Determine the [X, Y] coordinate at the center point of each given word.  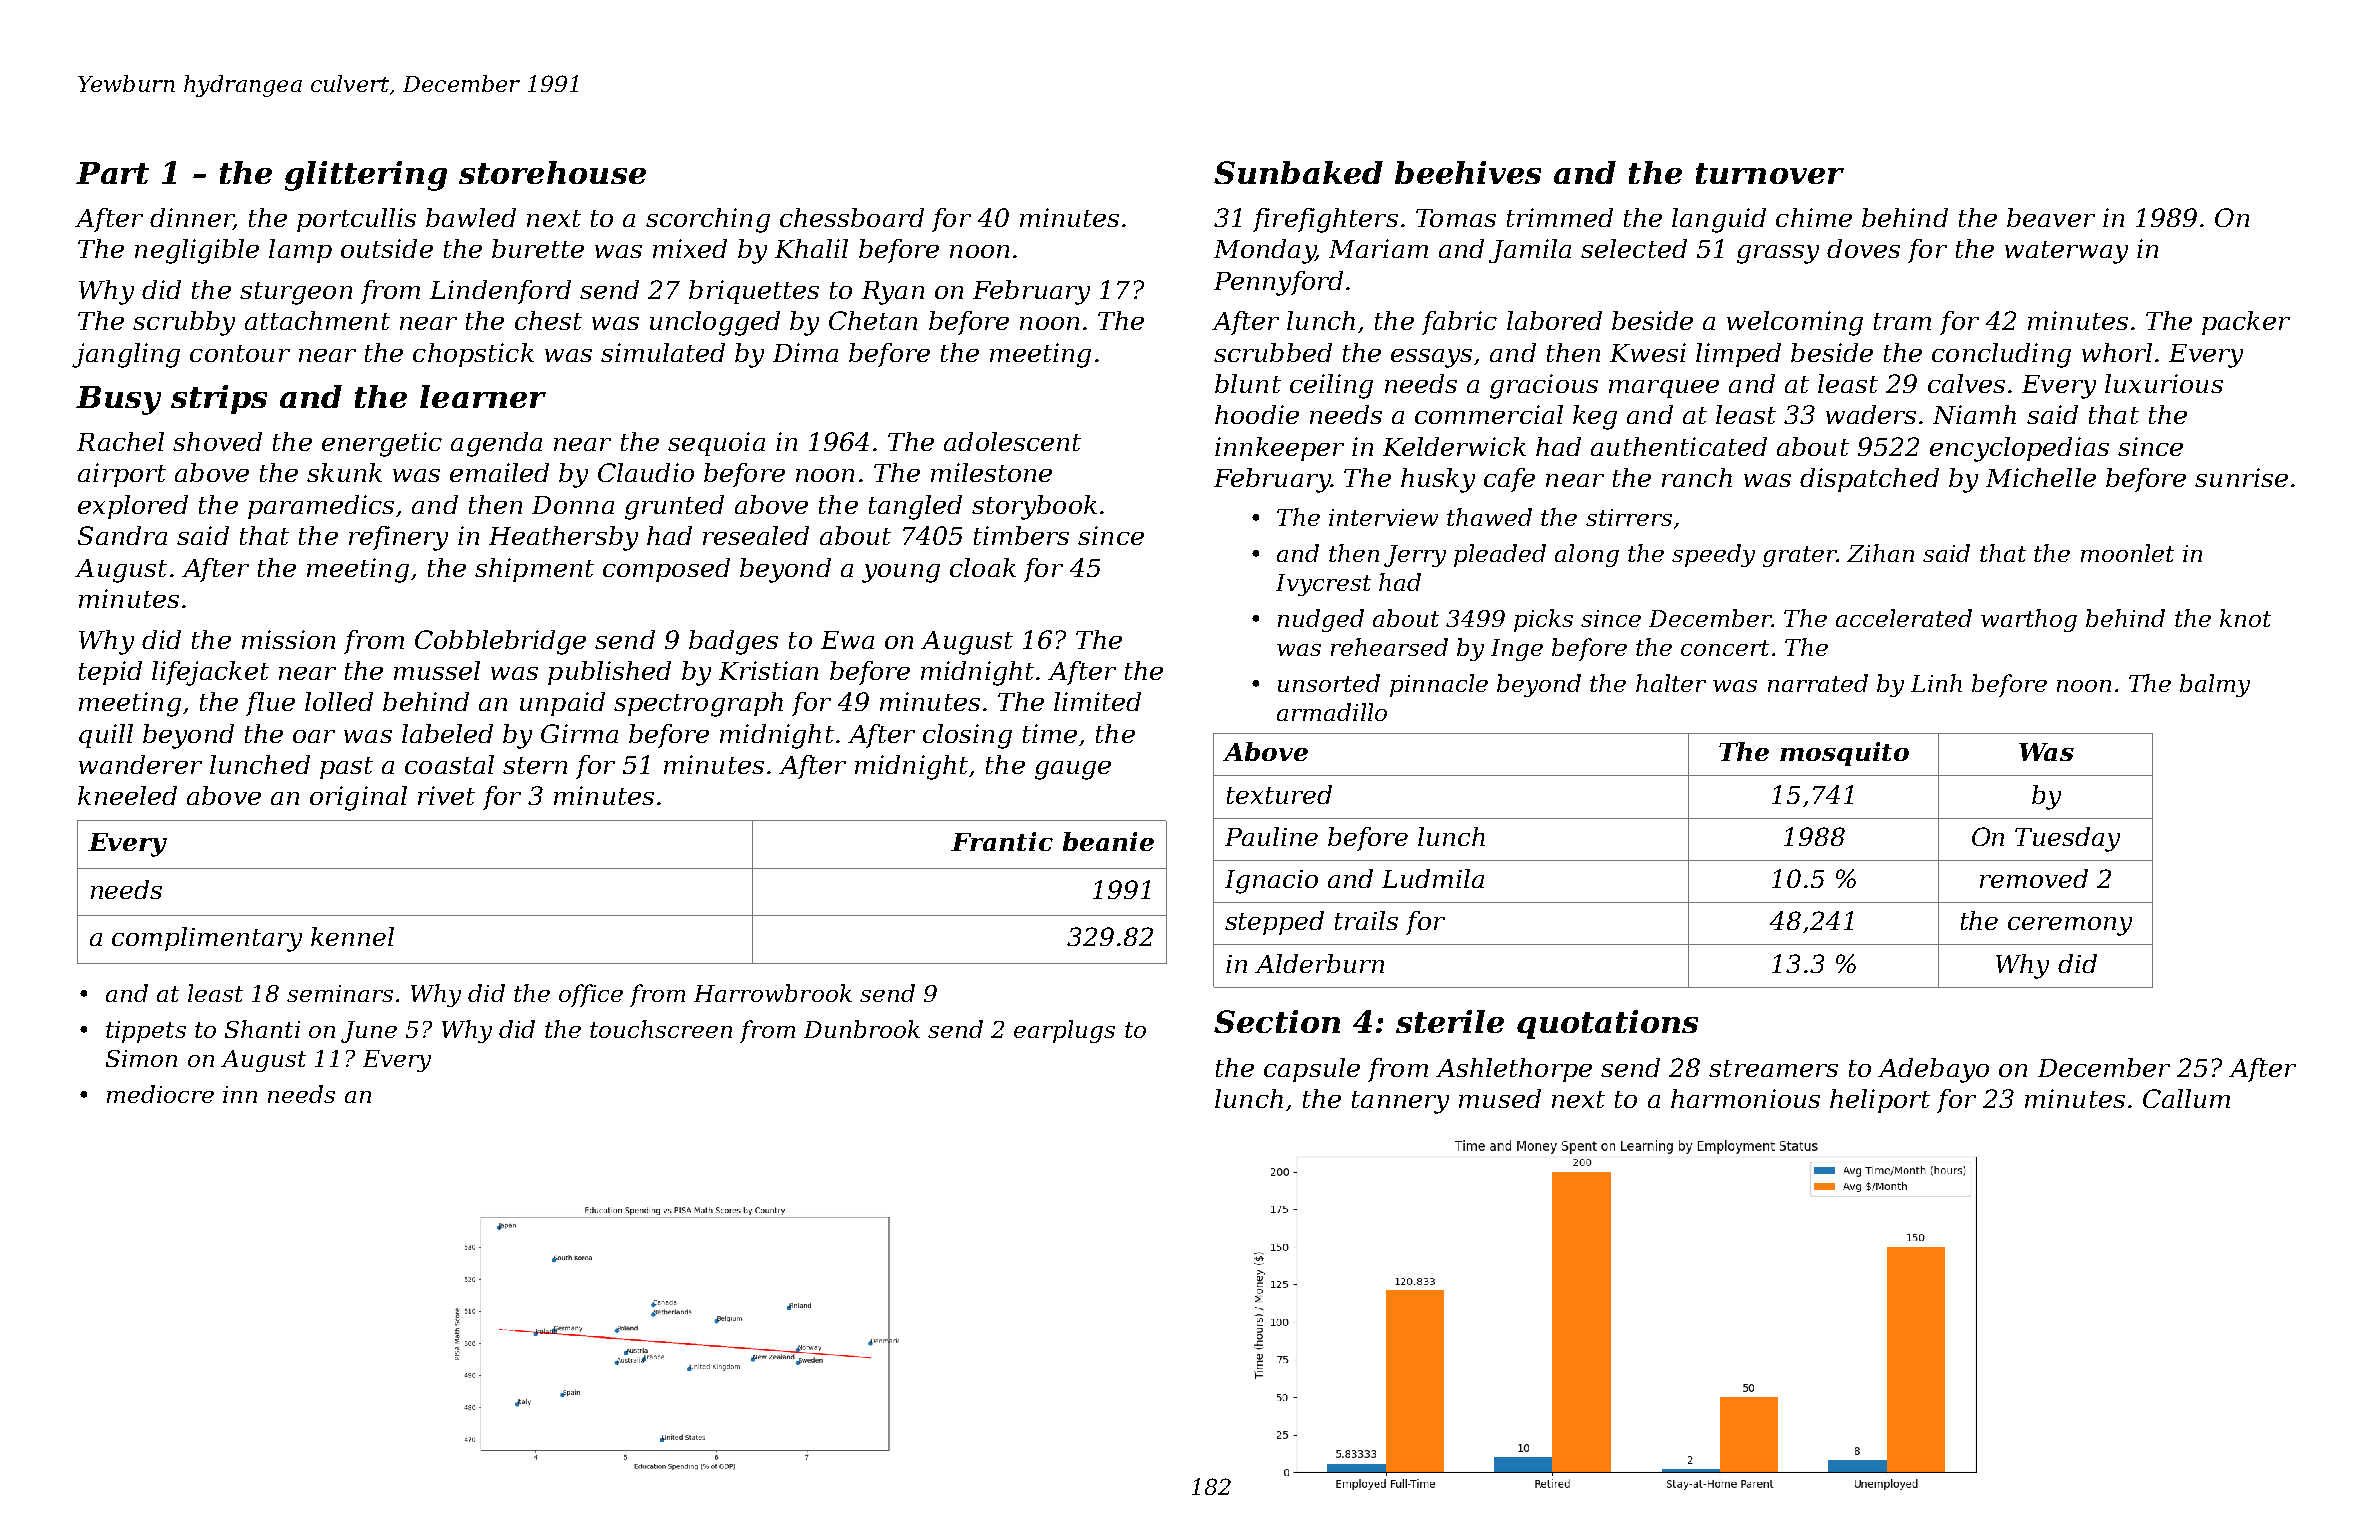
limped [1738, 355]
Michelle [2041, 477]
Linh [1936, 683]
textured [1279, 794]
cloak [983, 567]
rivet [446, 795]
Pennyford [1278, 283]
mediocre [160, 1094]
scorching [708, 220]
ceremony [2070, 926]
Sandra [122, 535]
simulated [663, 352]
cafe [1509, 480]
